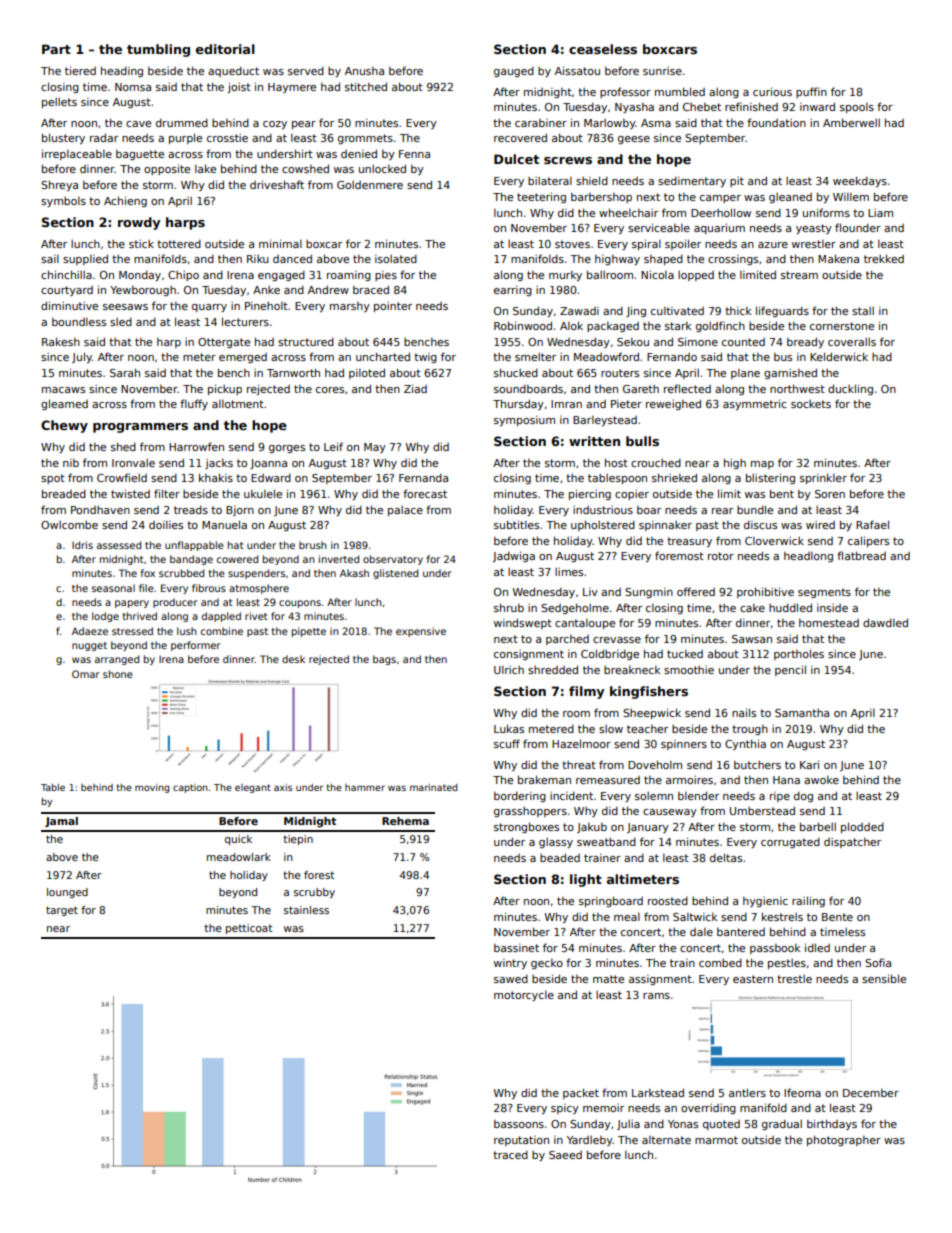 The width and height of the document is (952, 1233). What do you see at coordinates (425, 358) in the document?
I see `twig` at bounding box center [425, 358].
